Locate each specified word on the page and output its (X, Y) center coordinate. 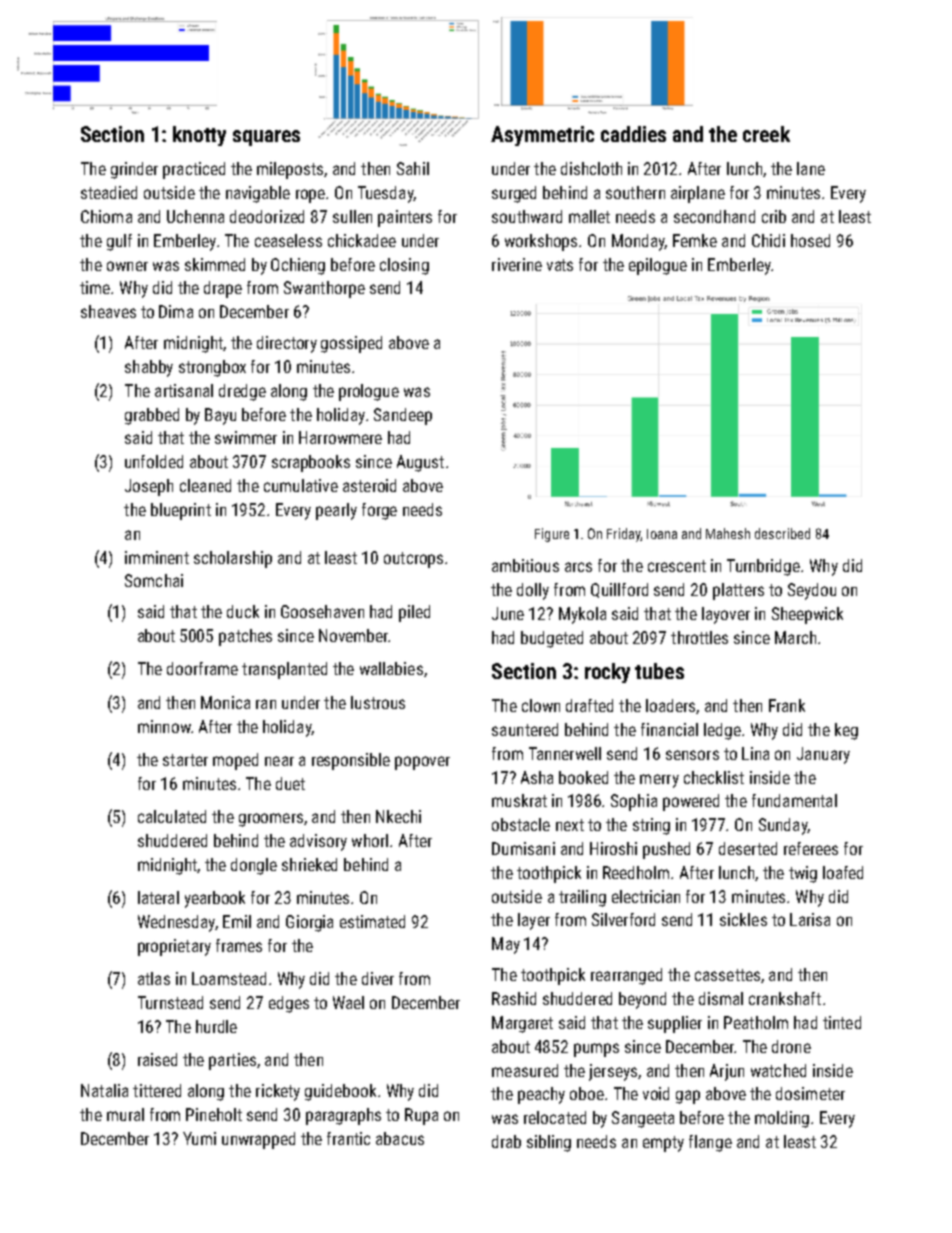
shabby (149, 368)
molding (782, 1119)
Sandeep (403, 416)
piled (414, 613)
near (279, 761)
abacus (400, 1138)
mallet (589, 216)
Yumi (199, 1138)
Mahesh (728, 533)
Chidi (768, 240)
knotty (199, 136)
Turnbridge (763, 567)
